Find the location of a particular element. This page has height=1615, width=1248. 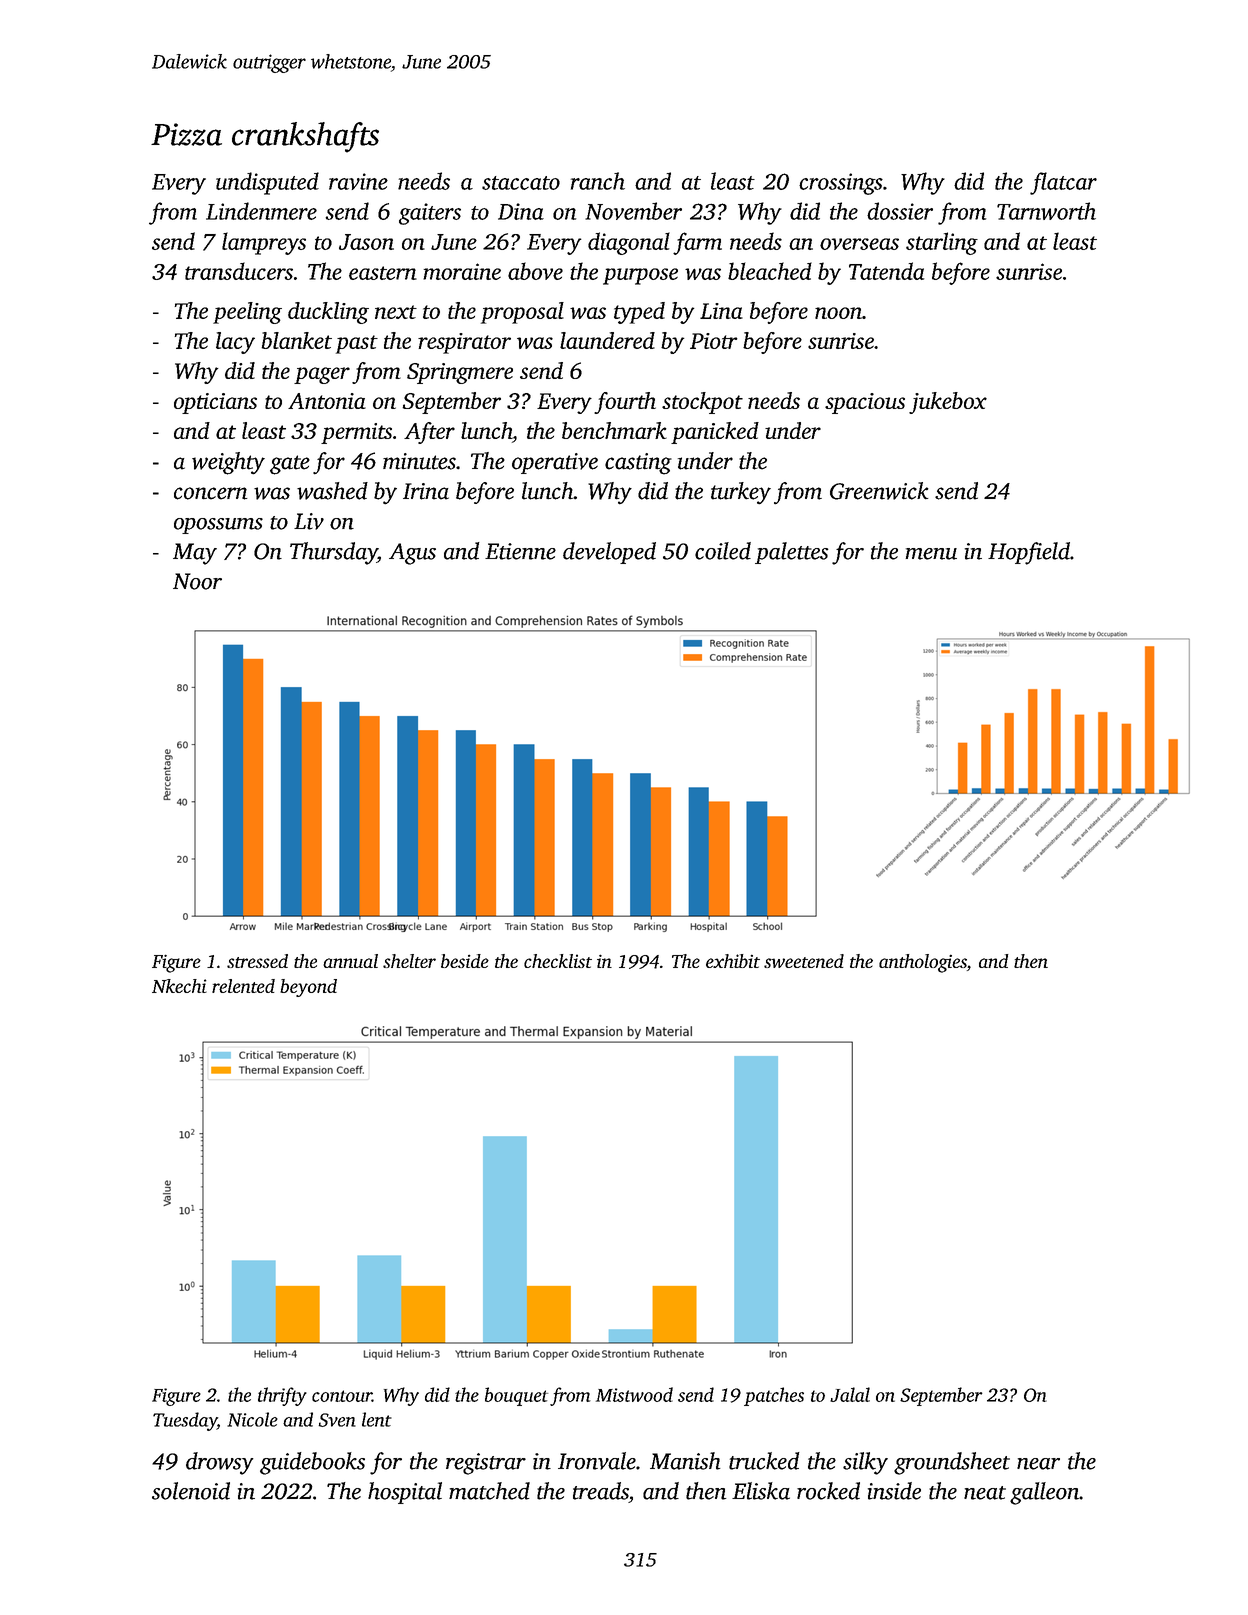

flatcar is located at coordinates (1063, 183).
